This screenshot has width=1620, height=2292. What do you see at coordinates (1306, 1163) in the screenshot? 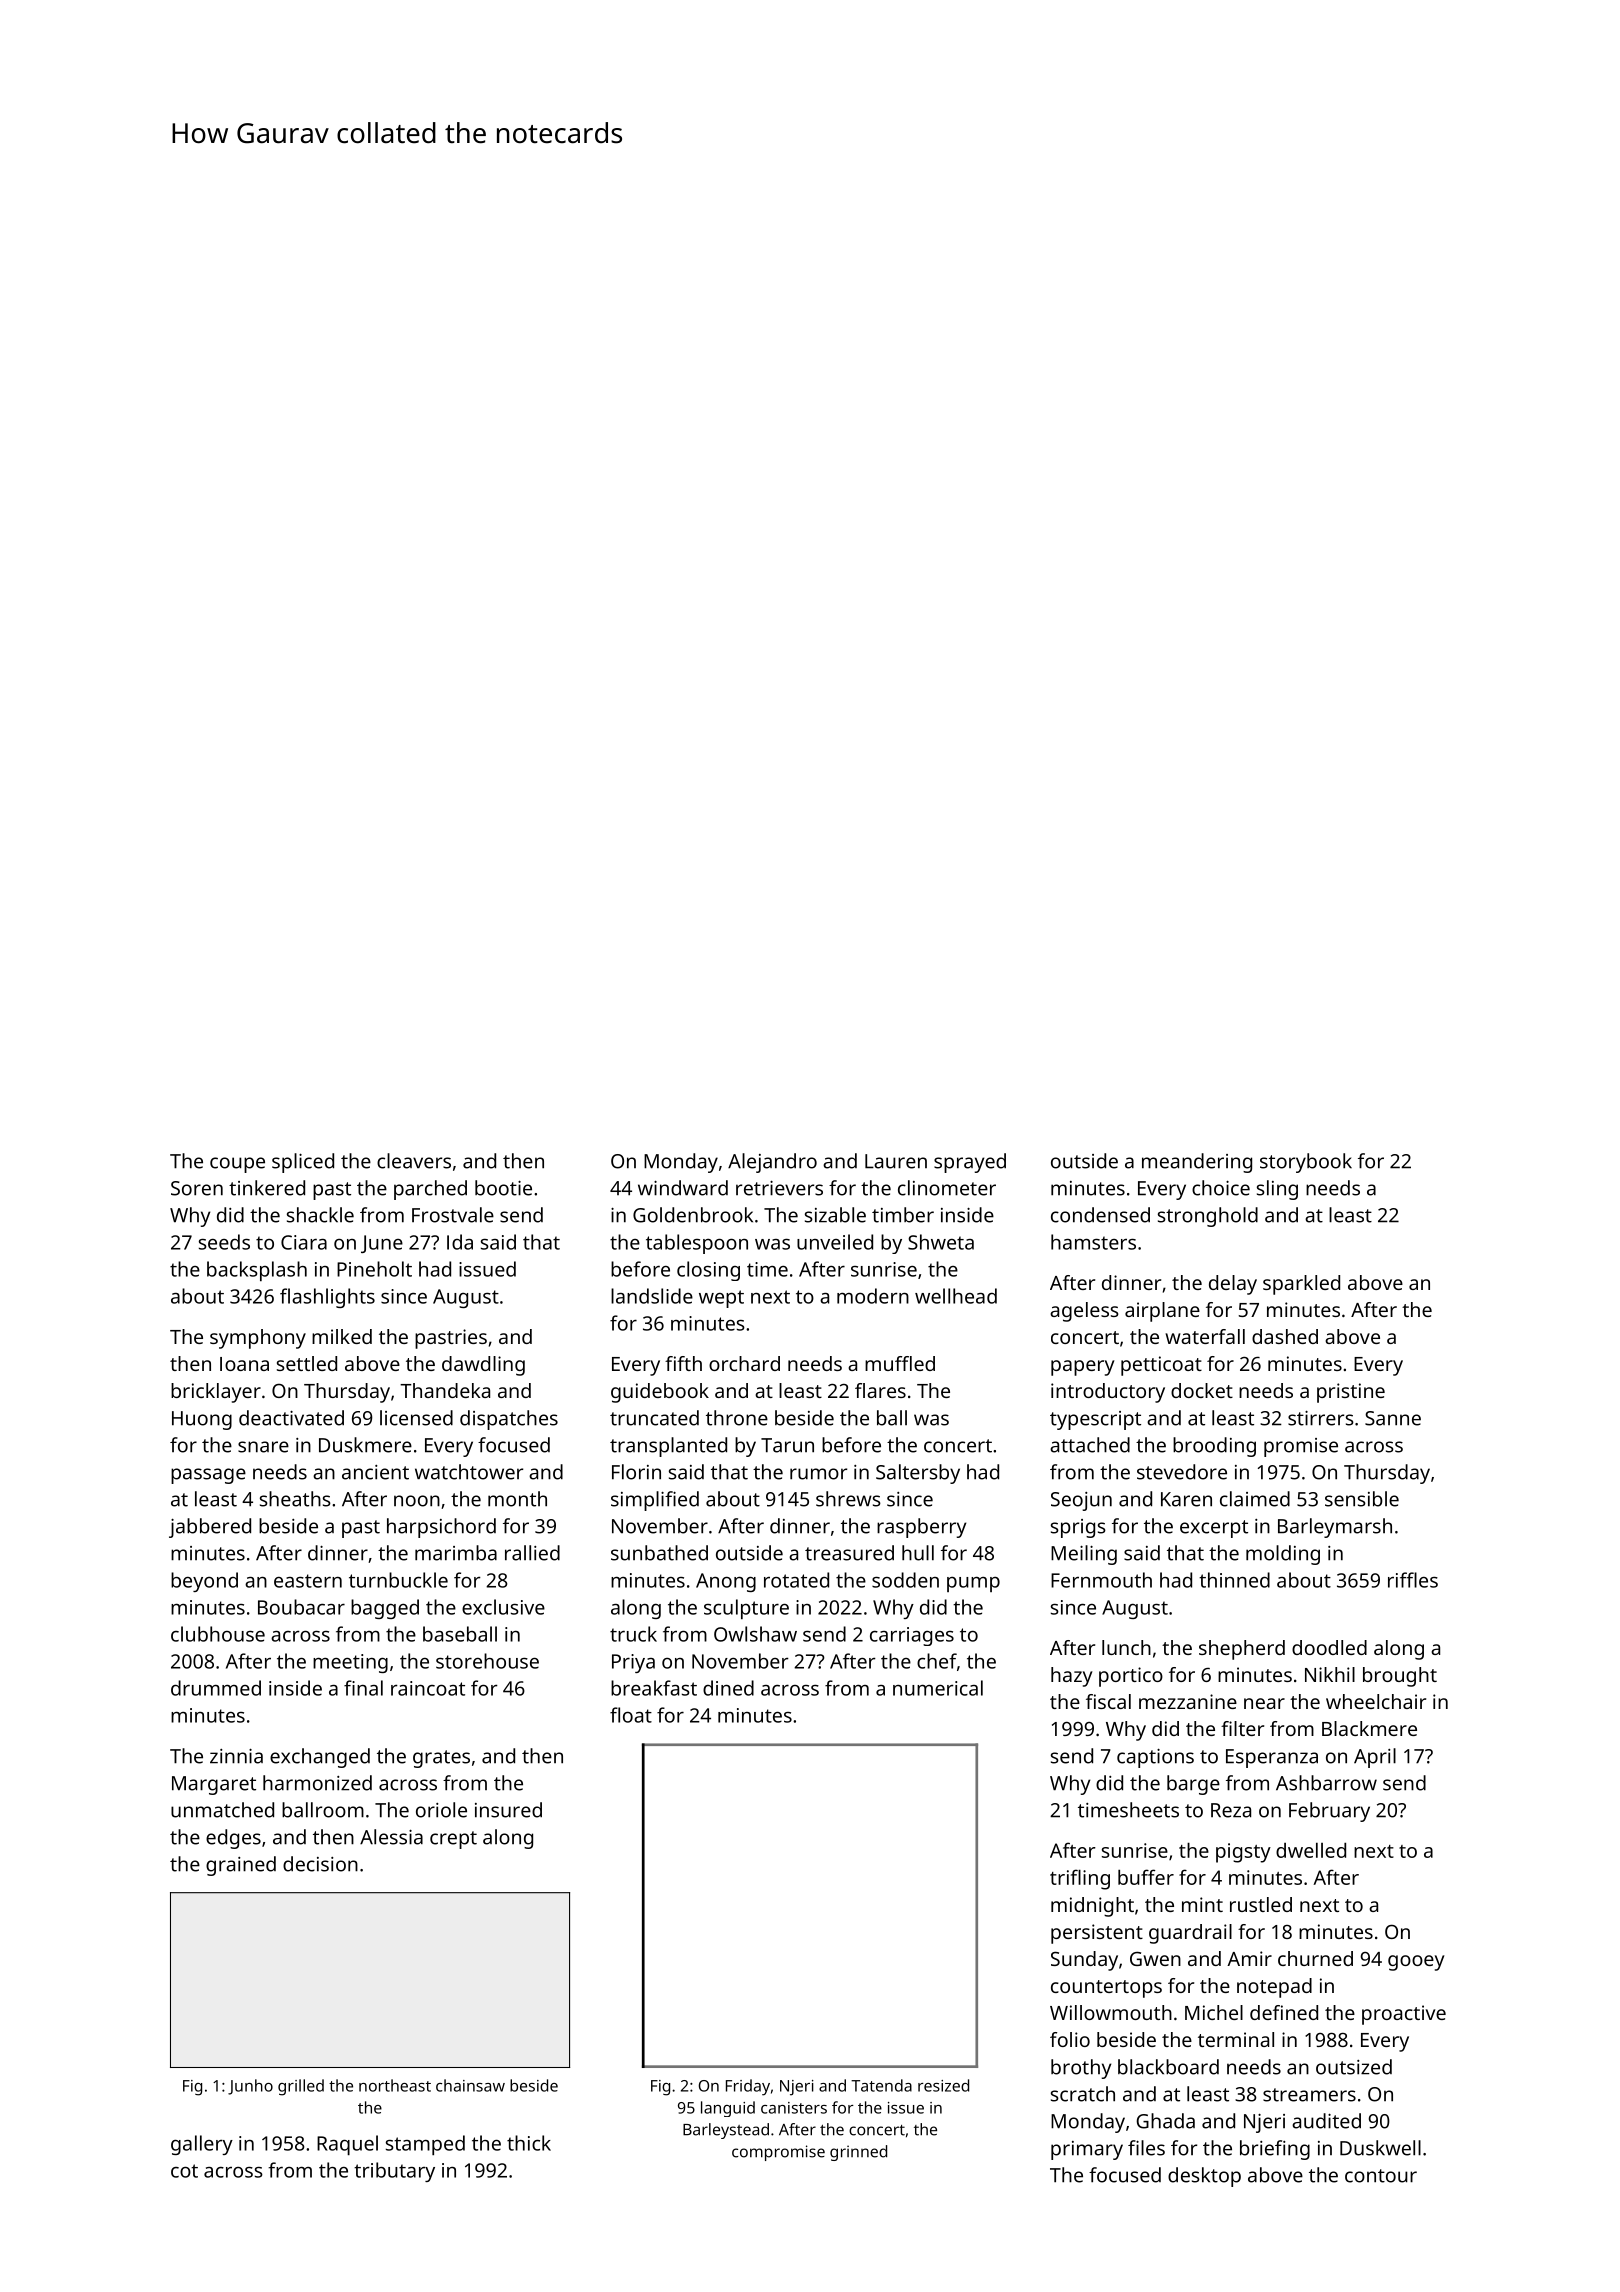
I see `storybook` at bounding box center [1306, 1163].
